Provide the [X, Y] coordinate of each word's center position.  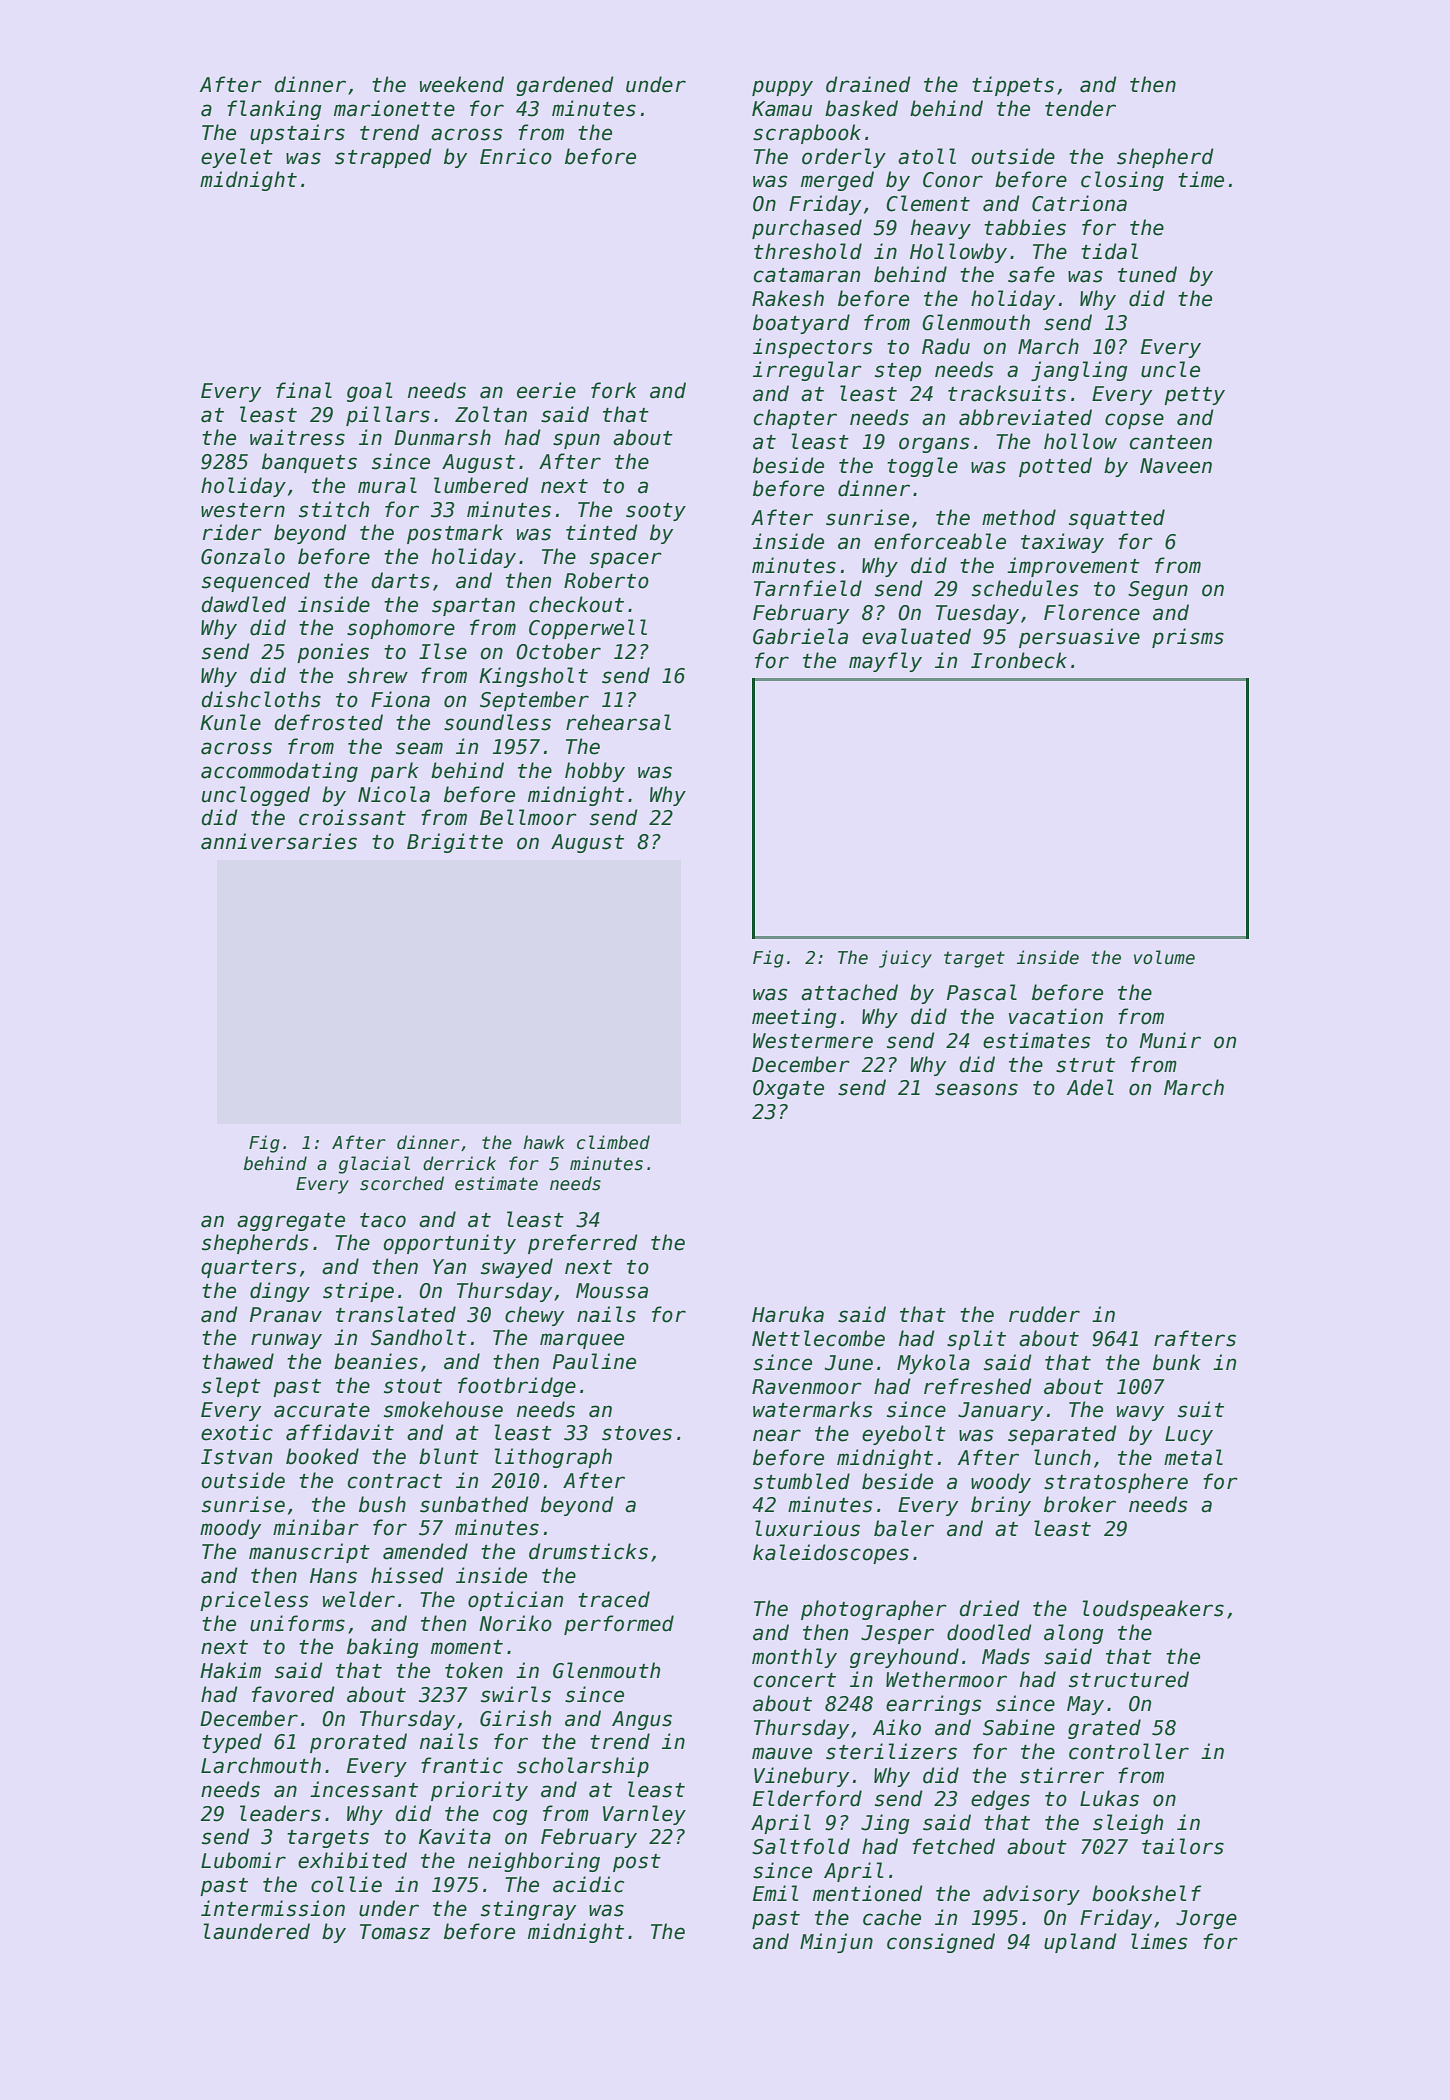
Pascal [982, 992]
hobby [595, 772]
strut [1085, 1065]
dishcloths [261, 699]
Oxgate [788, 1089]
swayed [517, 1268]
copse [1134, 421]
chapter [795, 419]
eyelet [237, 158]
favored [293, 1694]
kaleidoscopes [831, 1554]
